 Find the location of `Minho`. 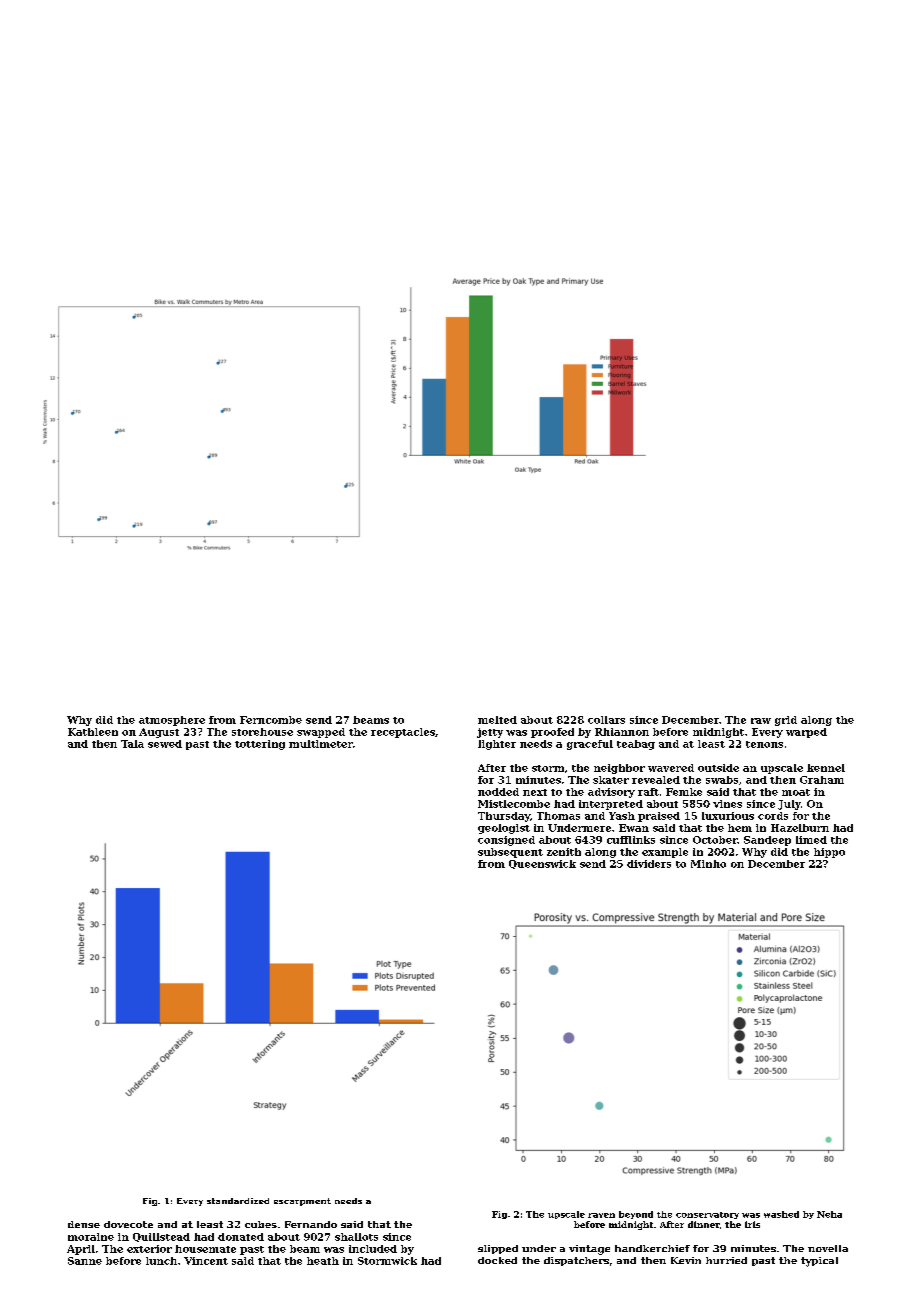

Minho is located at coordinates (708, 864).
